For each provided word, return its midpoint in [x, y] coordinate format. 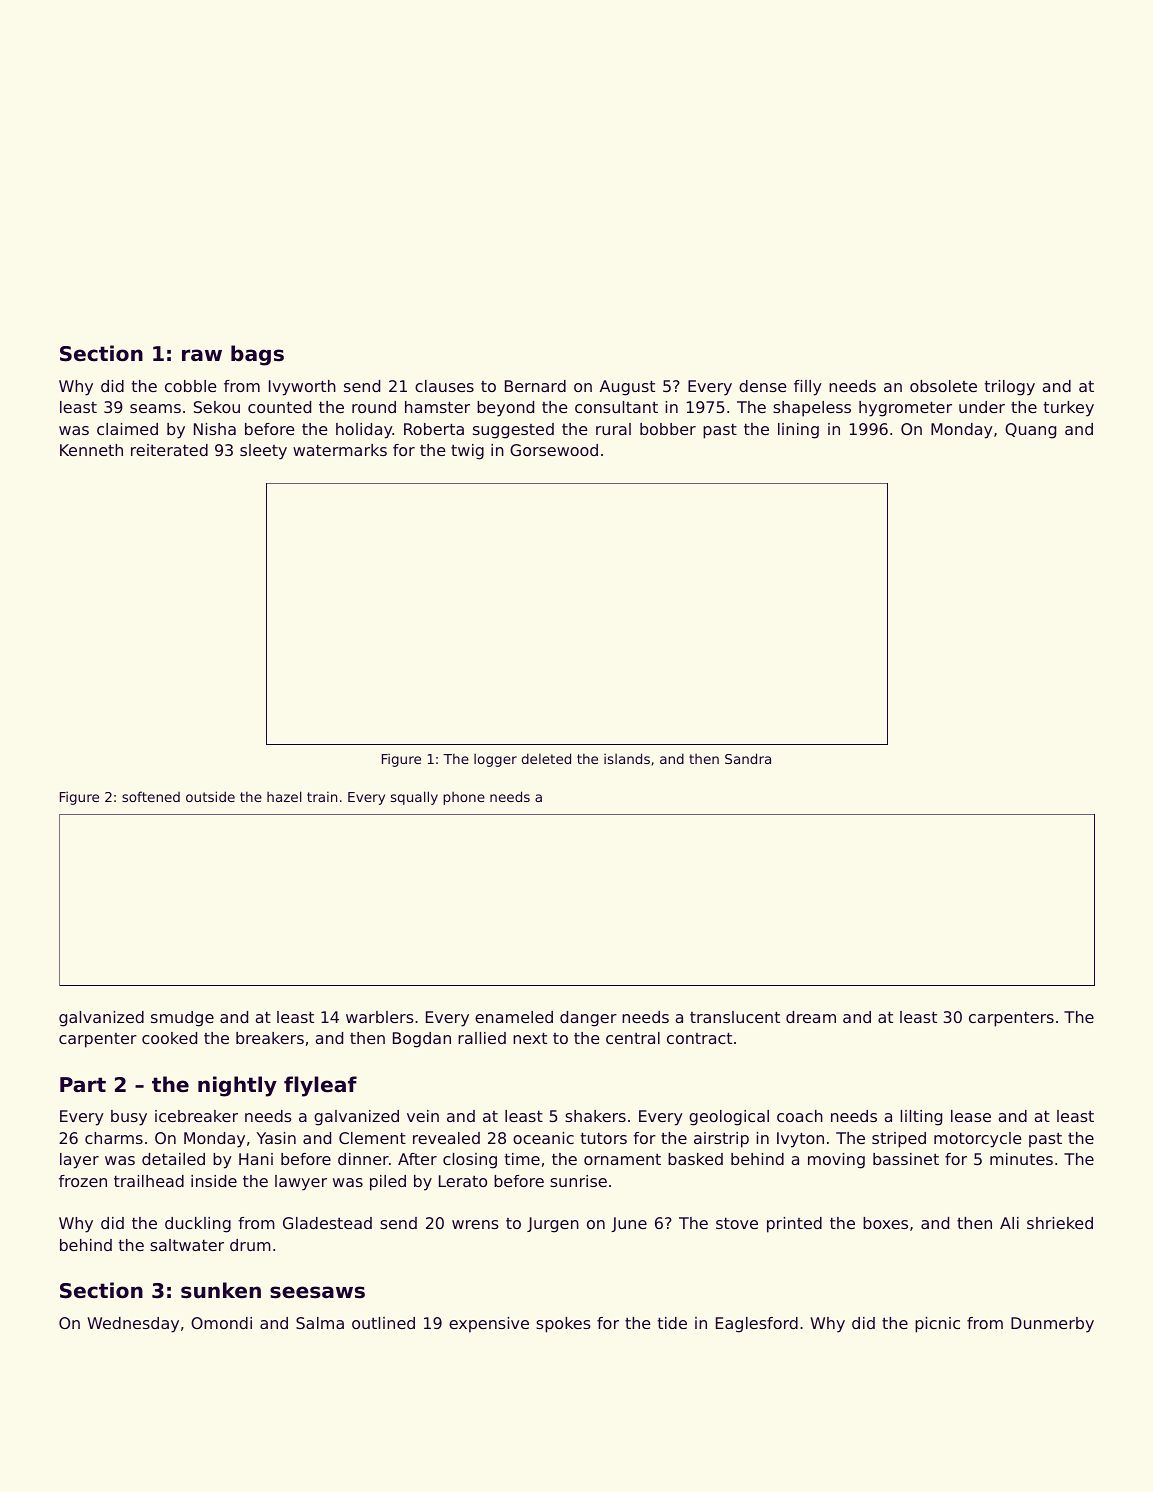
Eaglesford [757, 1325]
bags [257, 355]
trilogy [1010, 388]
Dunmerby [1052, 1325]
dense [762, 386]
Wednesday [133, 1325]
